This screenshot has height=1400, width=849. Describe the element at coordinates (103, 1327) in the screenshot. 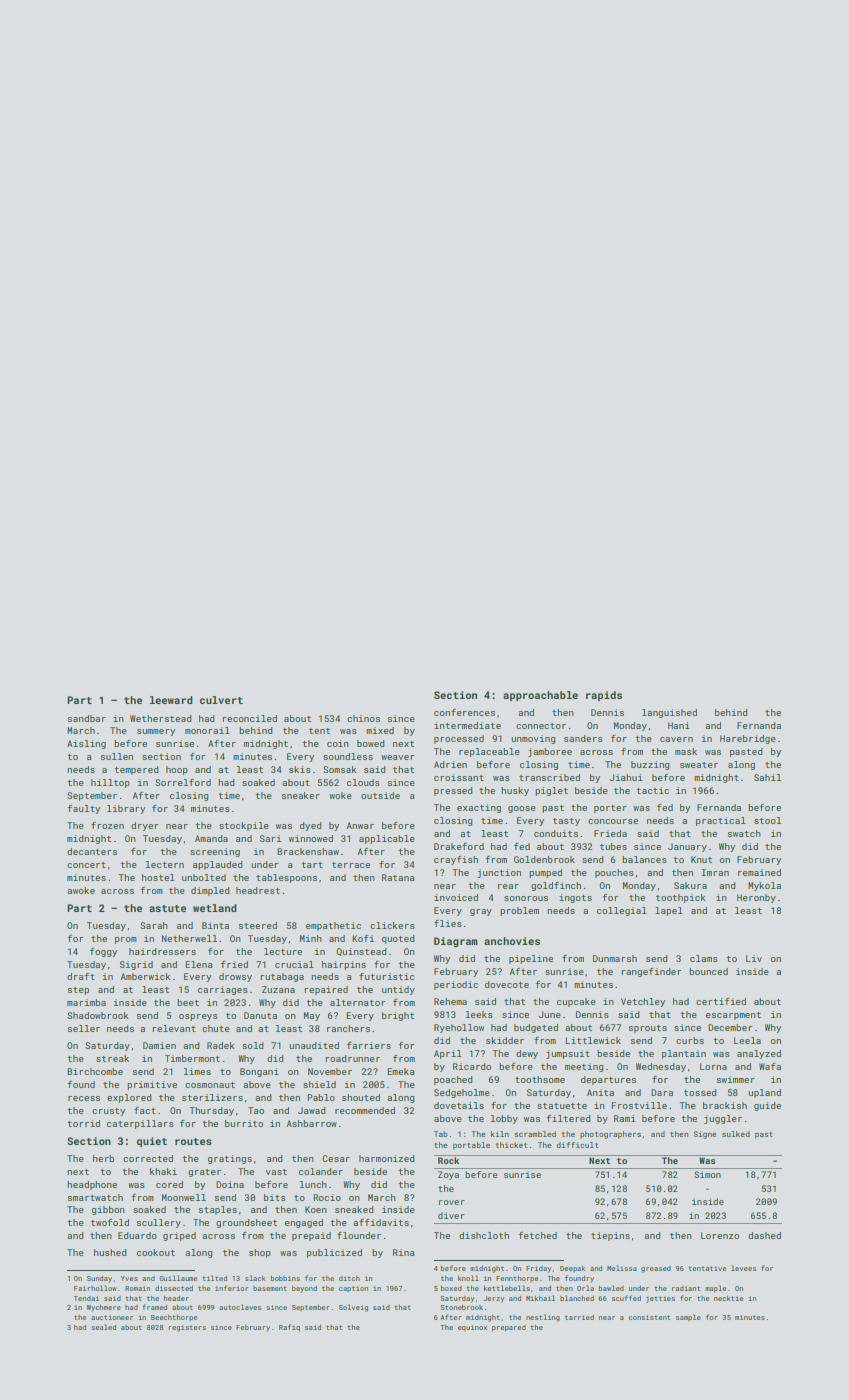

I see `sealed` at that location.
